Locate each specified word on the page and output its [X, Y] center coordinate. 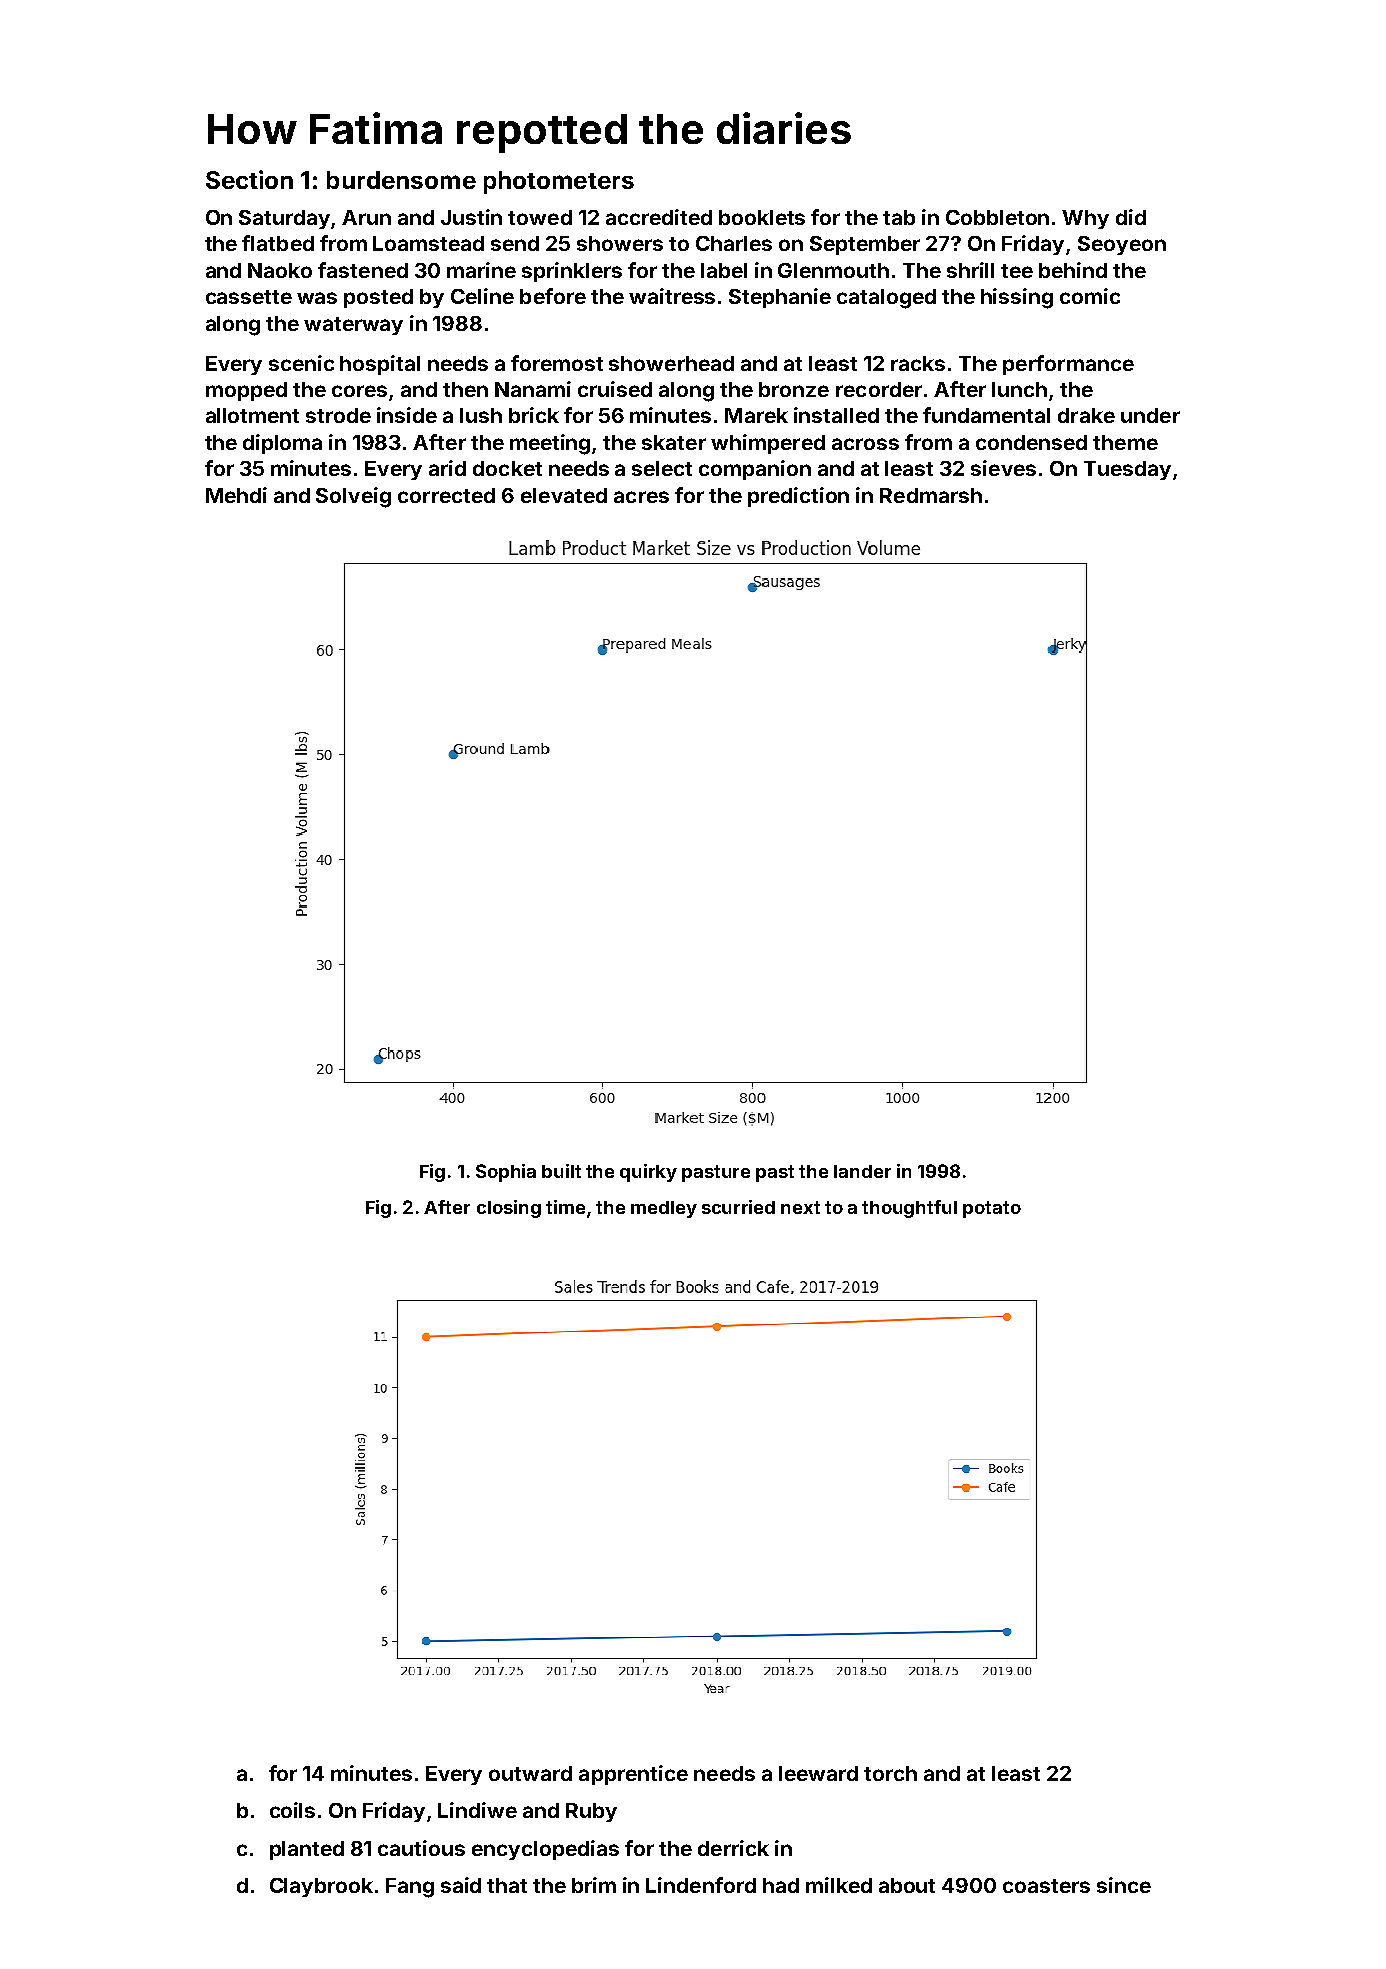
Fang [410, 1888]
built [561, 1171]
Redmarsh [931, 495]
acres [641, 497]
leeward [818, 1773]
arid [447, 468]
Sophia [506, 1173]
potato [992, 1209]
